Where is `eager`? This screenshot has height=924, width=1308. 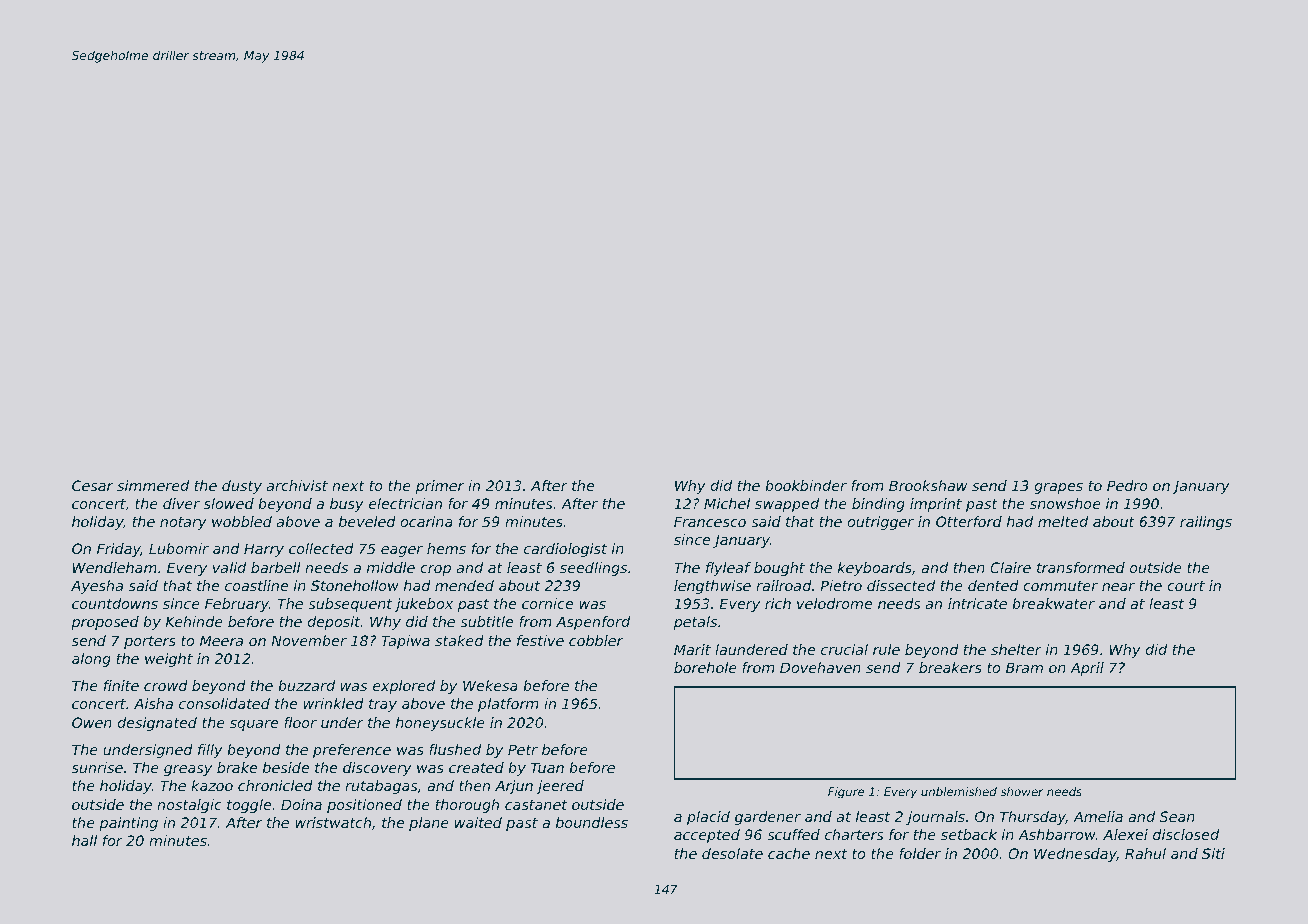 eager is located at coordinates (402, 551).
